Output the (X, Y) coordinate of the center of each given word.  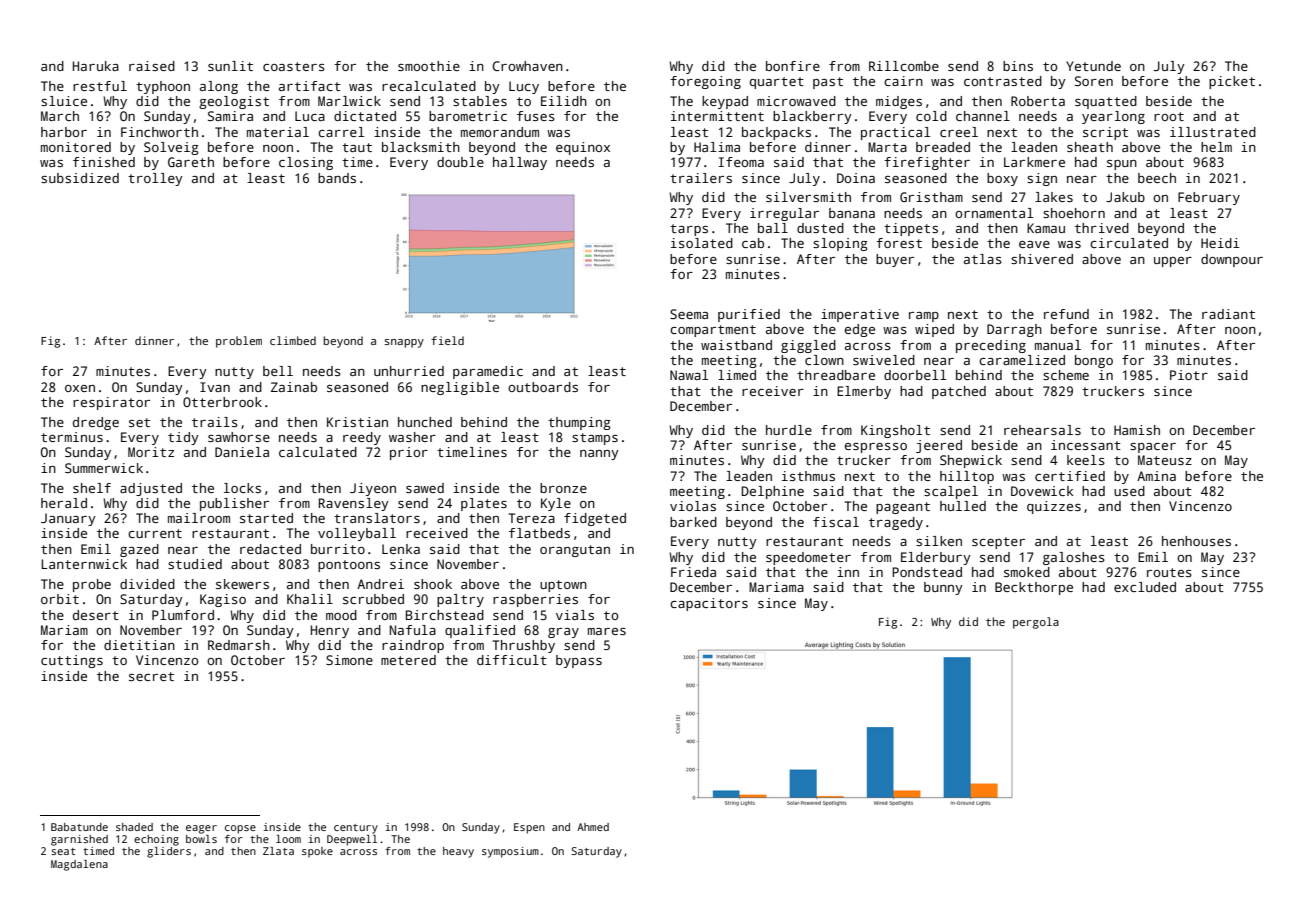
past (828, 83)
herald (64, 503)
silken (939, 541)
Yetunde (1093, 66)
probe (92, 585)
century (356, 829)
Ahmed (593, 827)
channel (983, 116)
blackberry (812, 117)
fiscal (836, 522)
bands (337, 178)
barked (693, 522)
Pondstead (927, 572)
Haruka (96, 66)
